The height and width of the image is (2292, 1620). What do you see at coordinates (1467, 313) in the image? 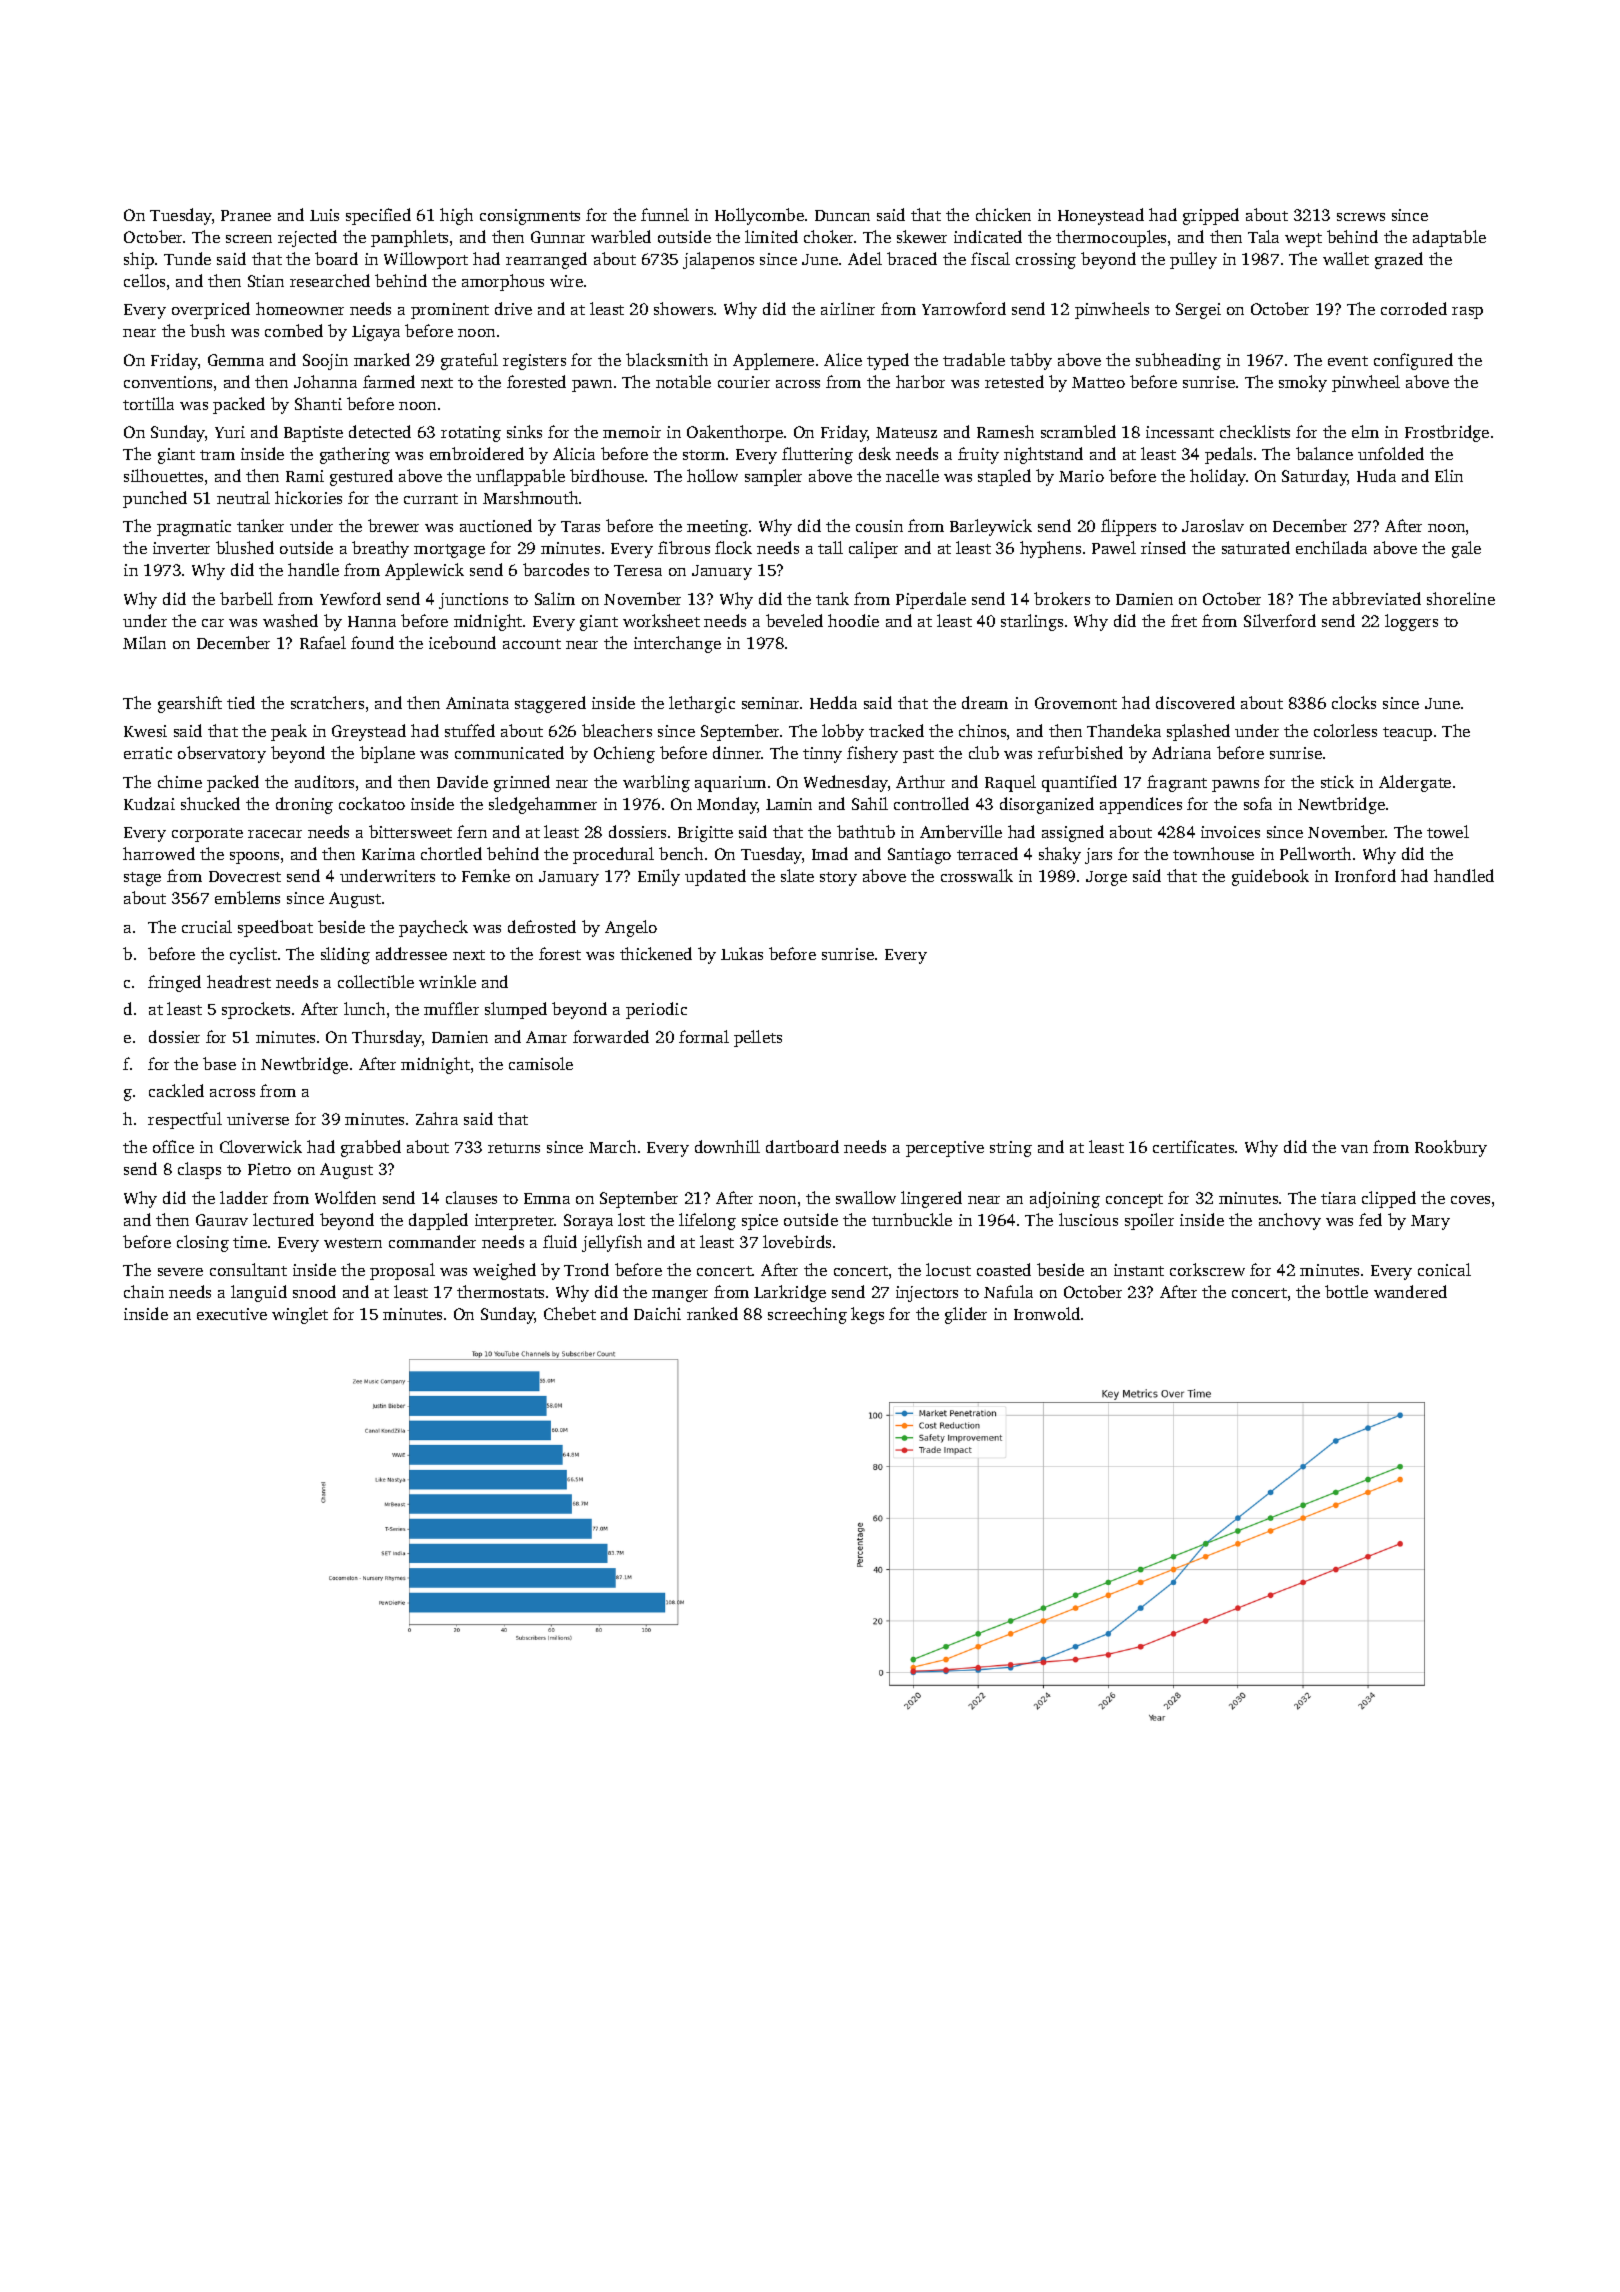
I see `rasp` at bounding box center [1467, 313].
